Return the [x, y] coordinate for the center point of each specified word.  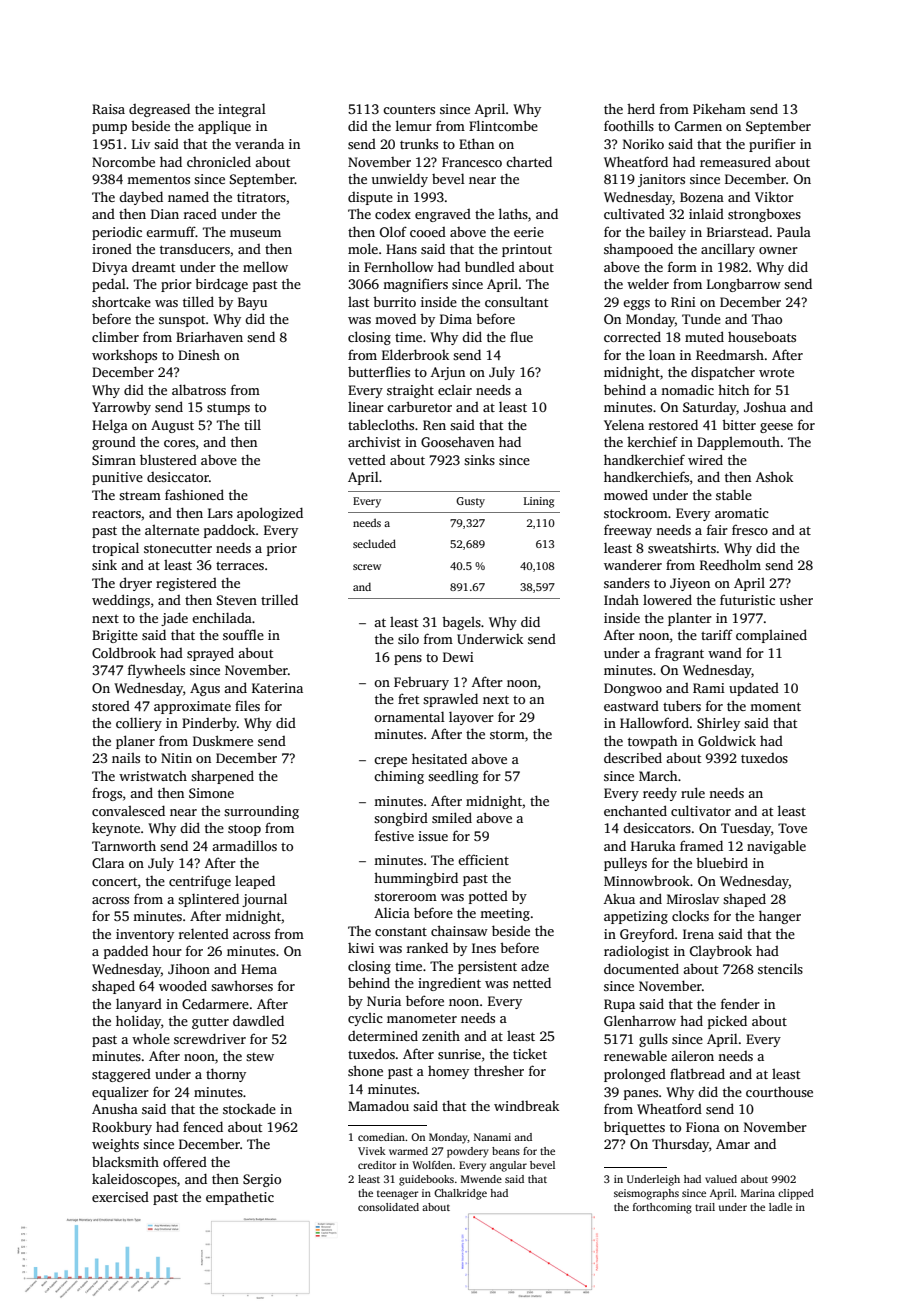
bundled [490, 266]
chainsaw [459, 930]
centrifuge [200, 882]
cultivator [701, 810]
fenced [203, 1126]
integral [242, 110]
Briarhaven [209, 336]
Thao [767, 319]
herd [641, 108]
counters [409, 109]
